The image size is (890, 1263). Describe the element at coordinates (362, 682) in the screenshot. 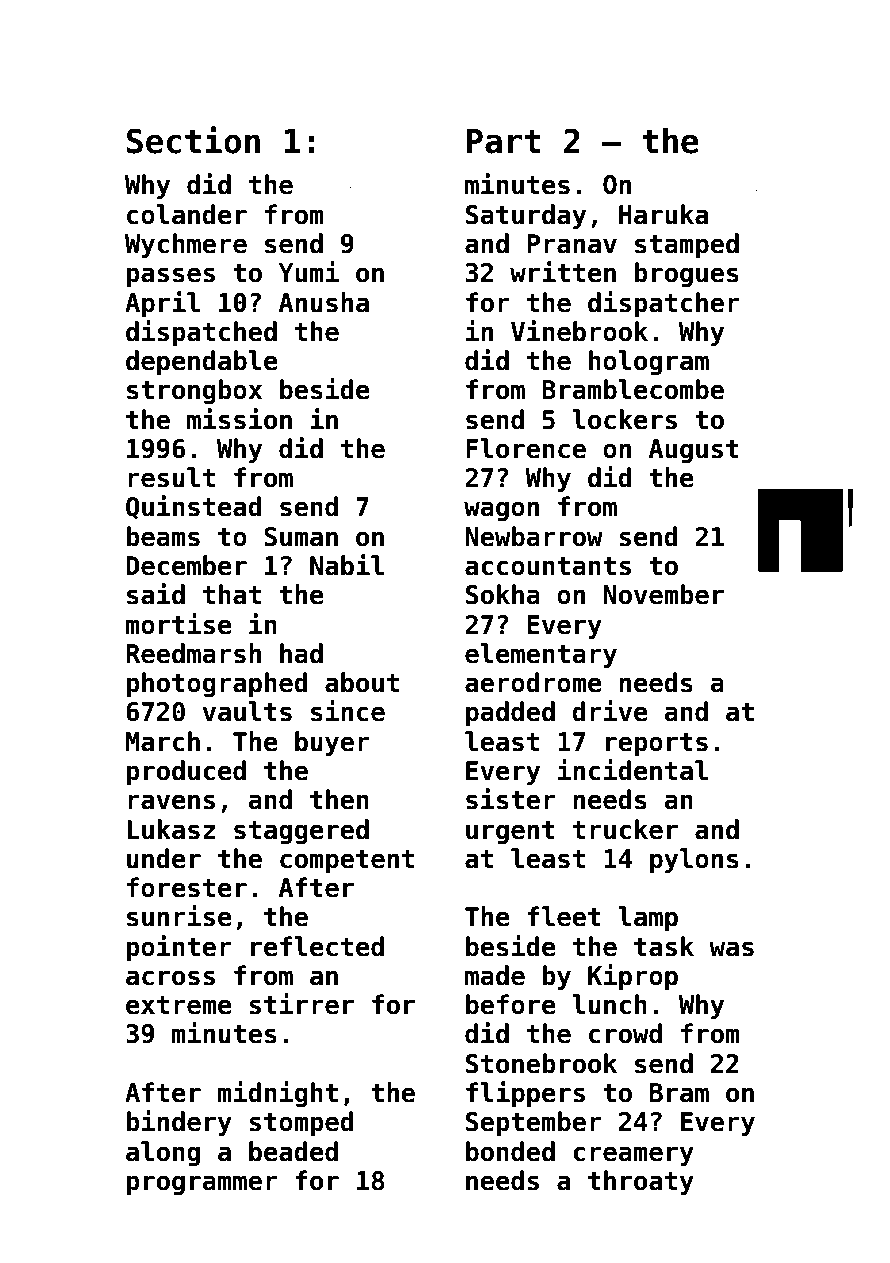

I see `about` at that location.
